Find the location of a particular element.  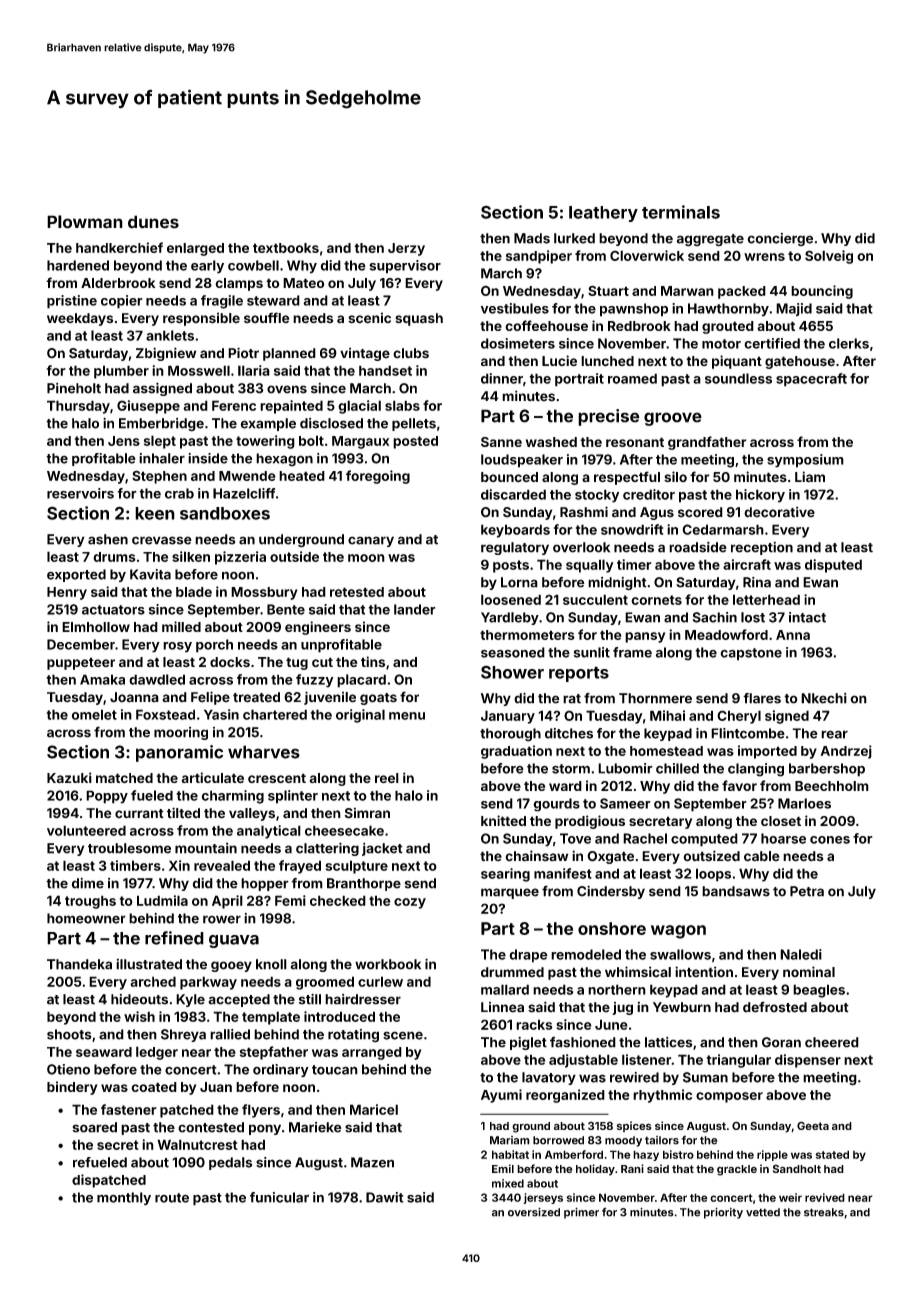

scene is located at coordinates (403, 1035).
